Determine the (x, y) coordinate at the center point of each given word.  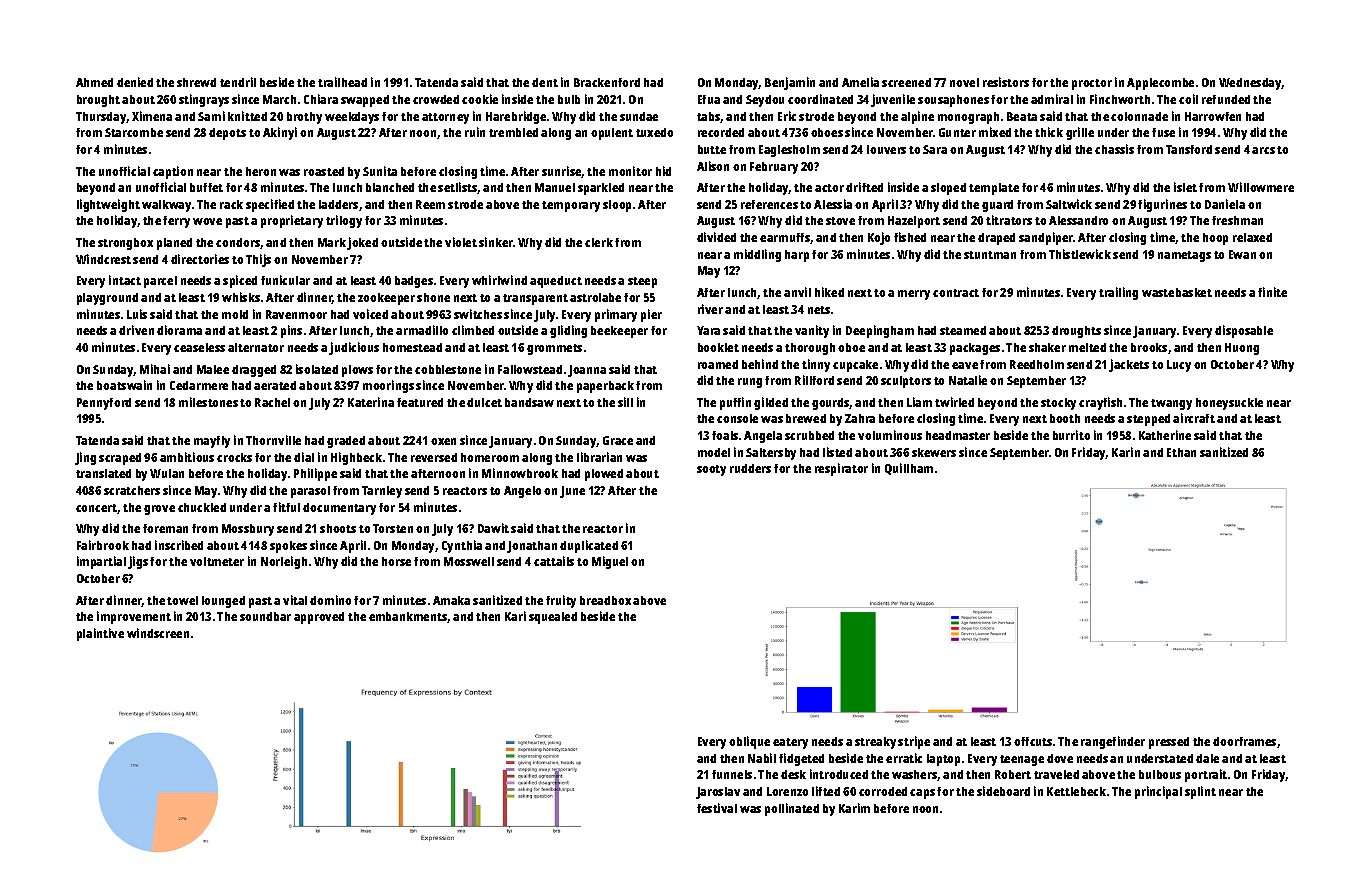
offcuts (1033, 741)
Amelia (860, 82)
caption (173, 172)
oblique (749, 742)
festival (717, 808)
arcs (1263, 150)
